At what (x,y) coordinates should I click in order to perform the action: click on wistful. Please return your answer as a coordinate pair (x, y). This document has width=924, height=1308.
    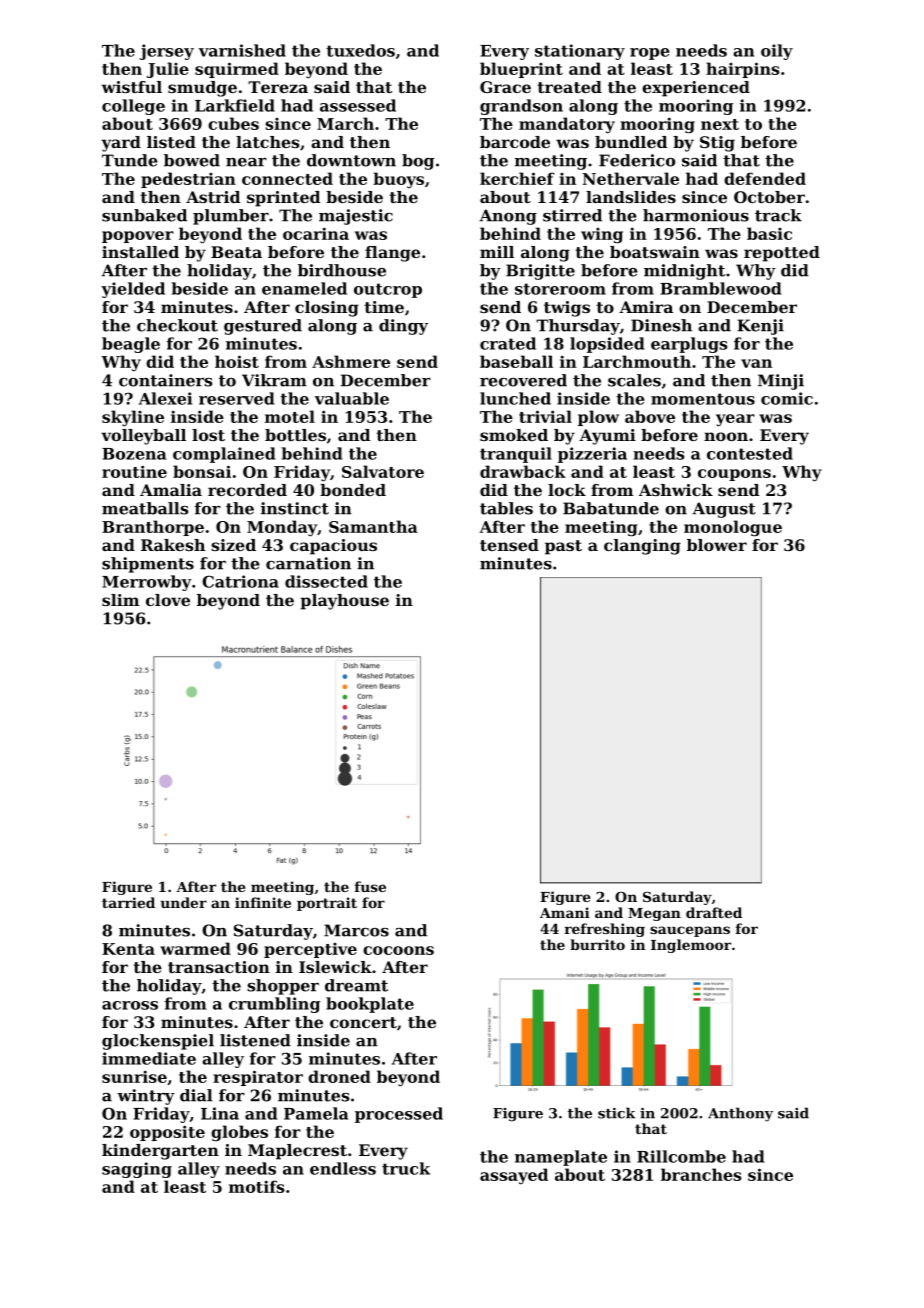
    Looking at the image, I should click on (131, 87).
